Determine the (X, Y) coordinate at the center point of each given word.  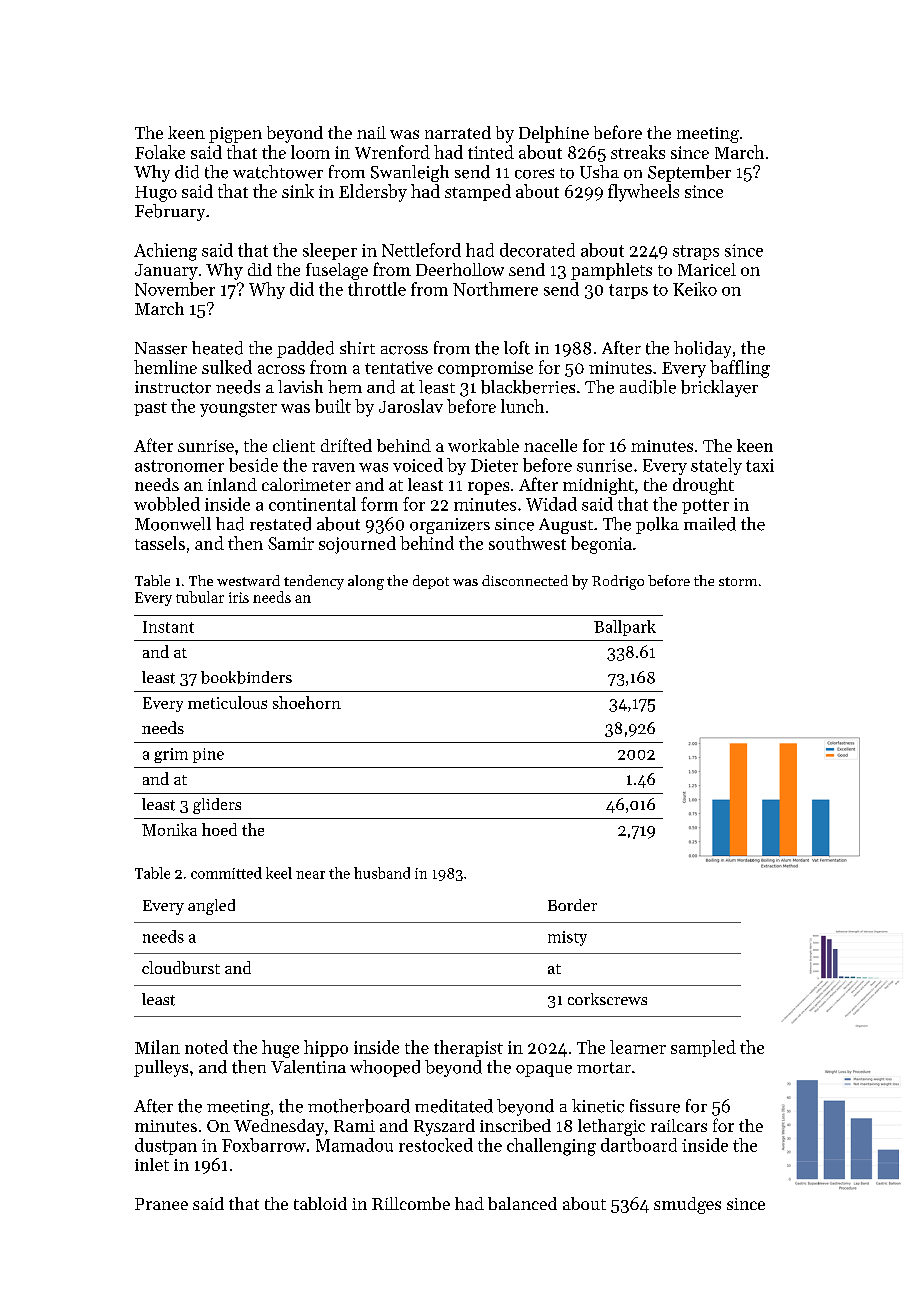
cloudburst (181, 967)
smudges (687, 1205)
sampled (703, 1048)
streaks (638, 152)
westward (248, 580)
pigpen (235, 135)
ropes (488, 488)
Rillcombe (411, 1203)
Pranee (161, 1204)
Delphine (554, 134)
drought (703, 486)
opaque (544, 1071)
